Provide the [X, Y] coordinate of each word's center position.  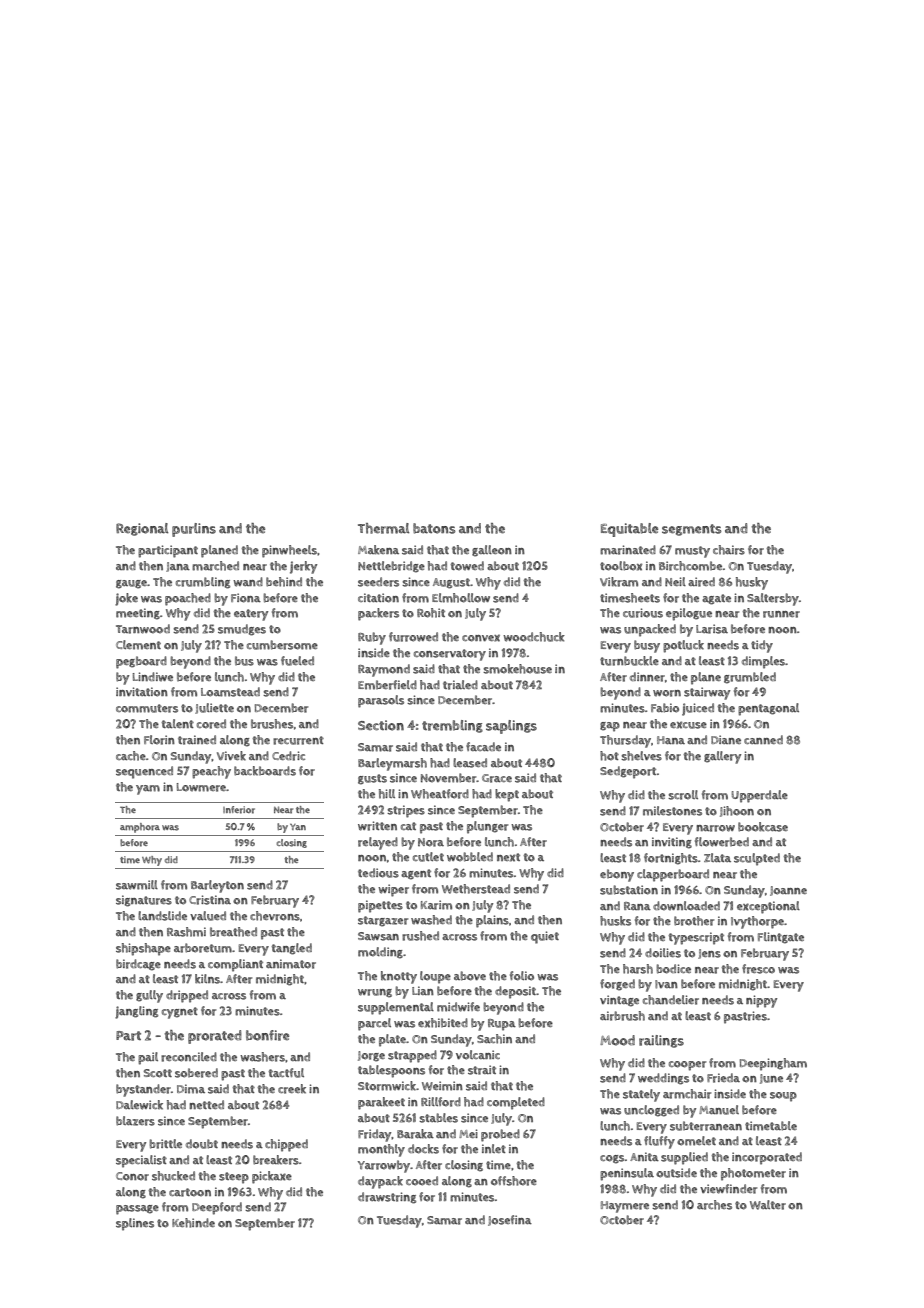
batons [434, 528]
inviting [672, 843]
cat [408, 826]
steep [234, 1178]
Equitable [629, 530]
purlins [194, 530]
